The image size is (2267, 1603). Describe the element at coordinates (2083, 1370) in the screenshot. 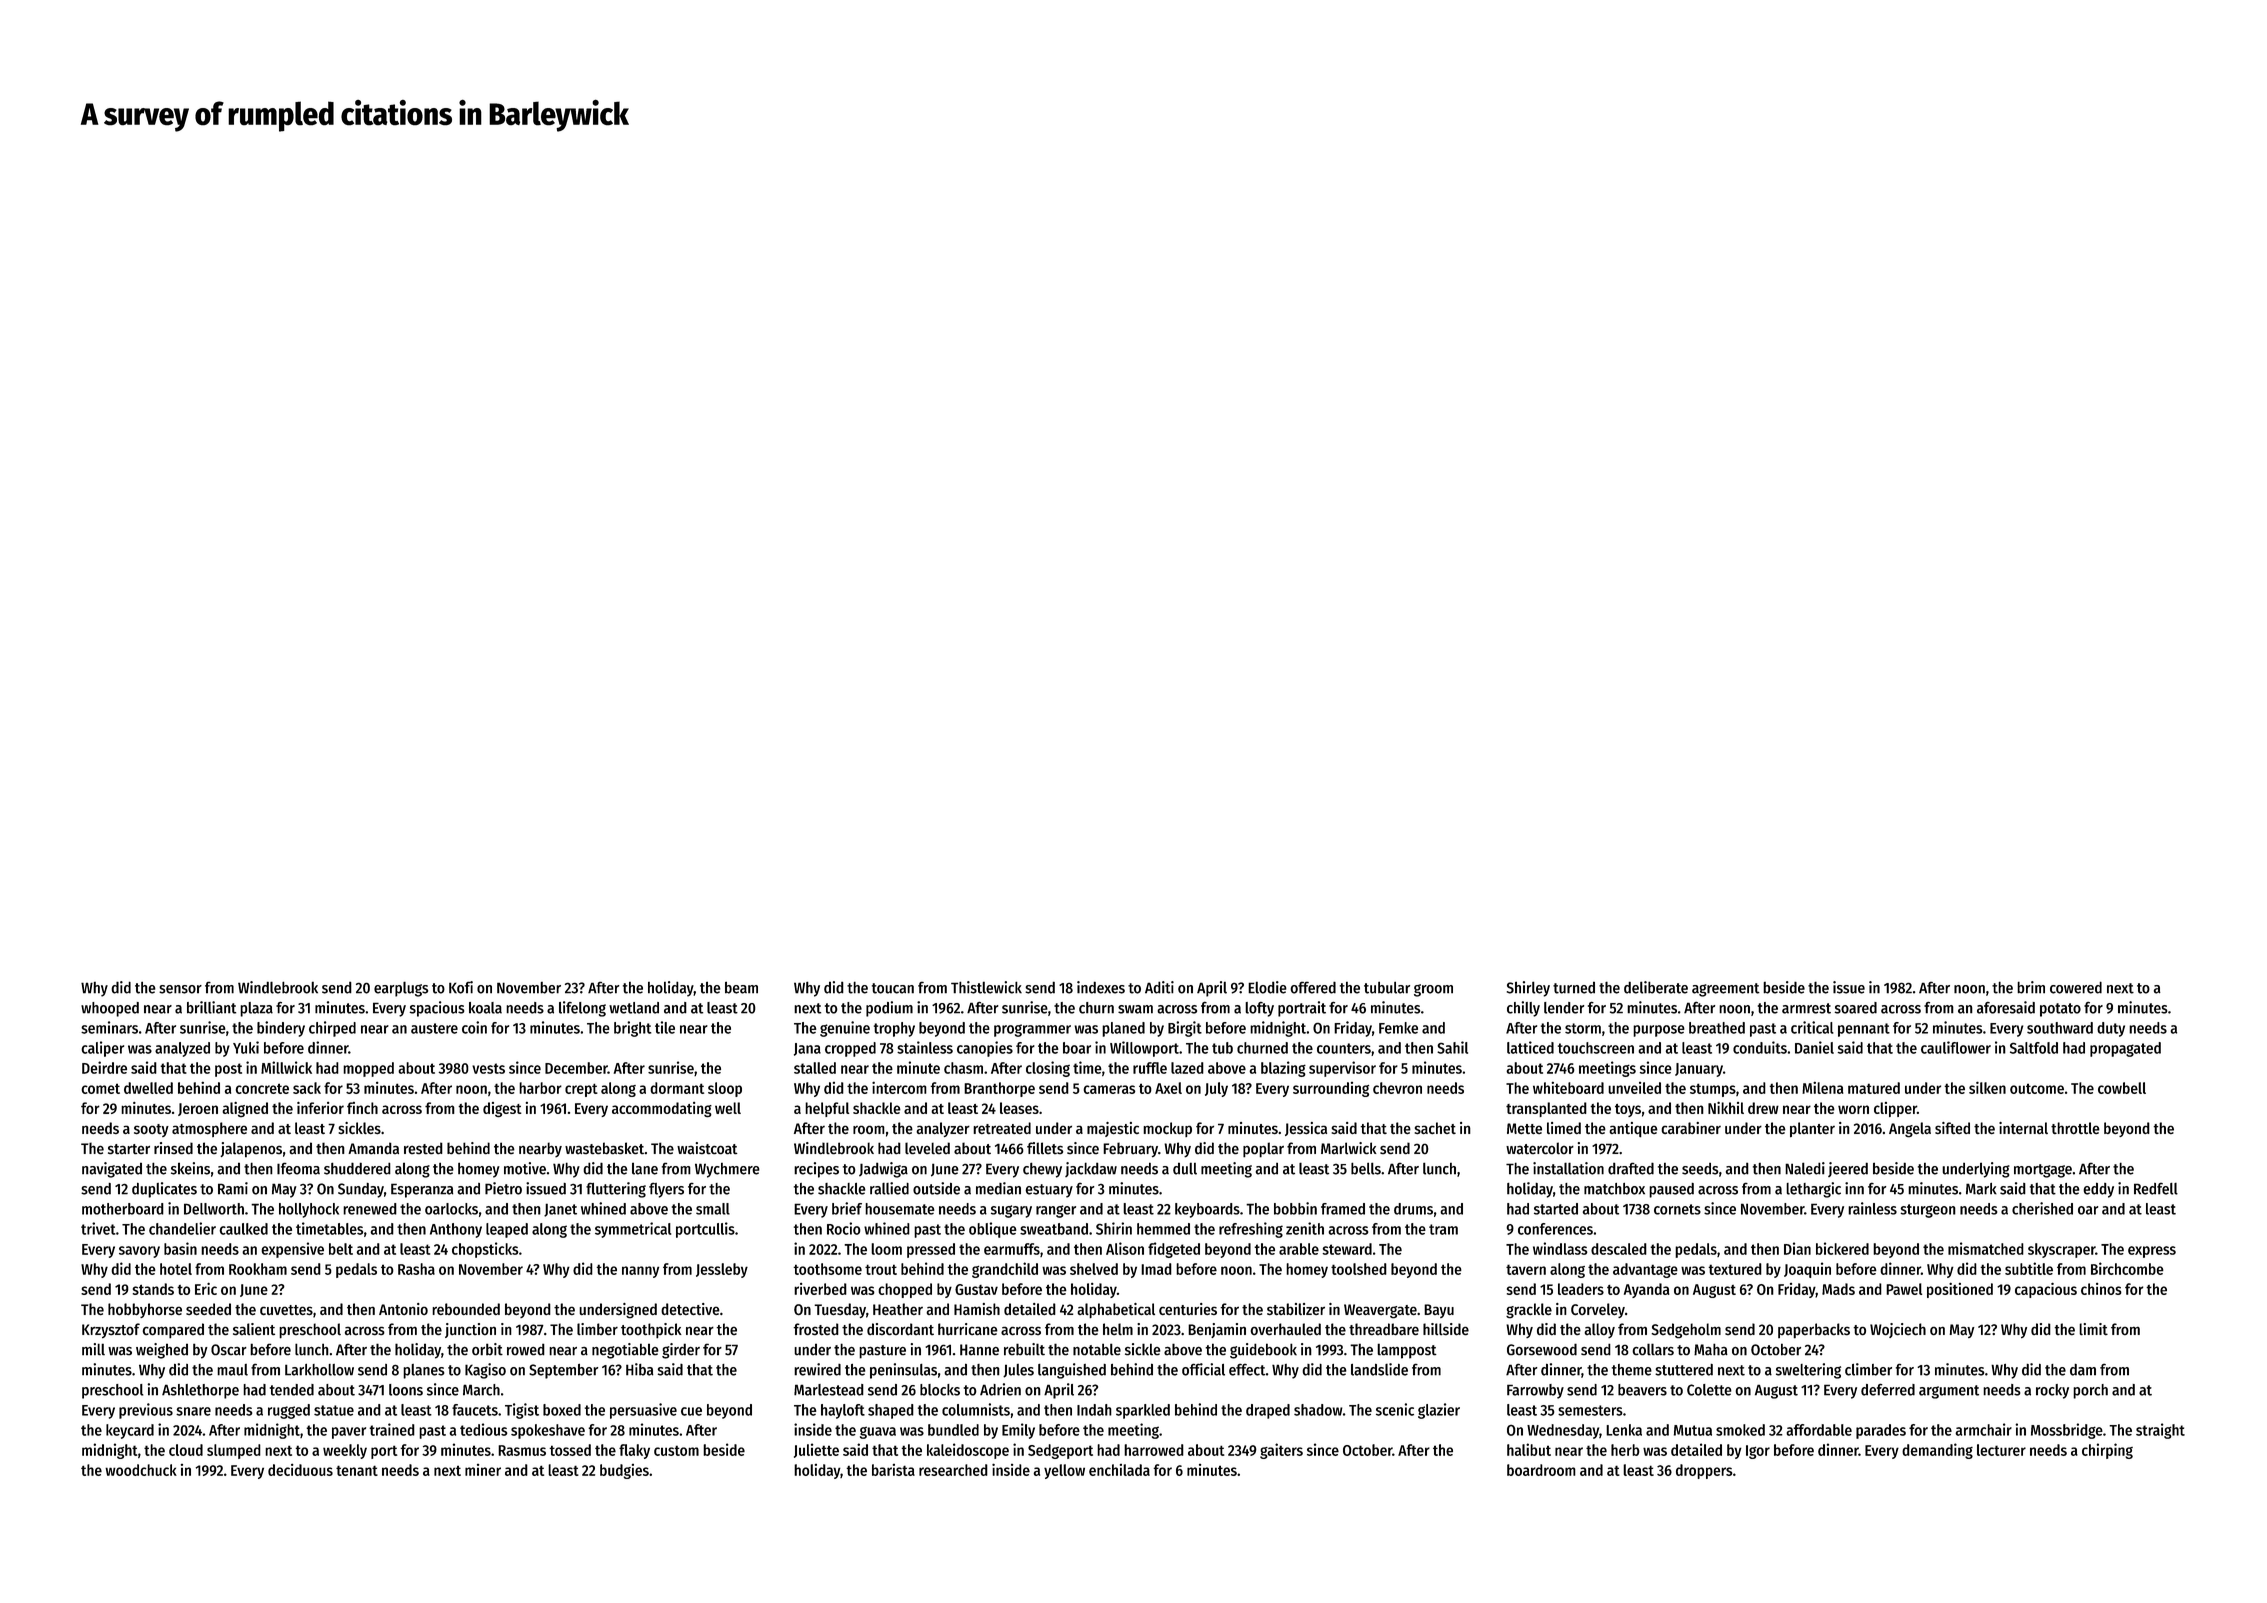

I see `dam` at that location.
